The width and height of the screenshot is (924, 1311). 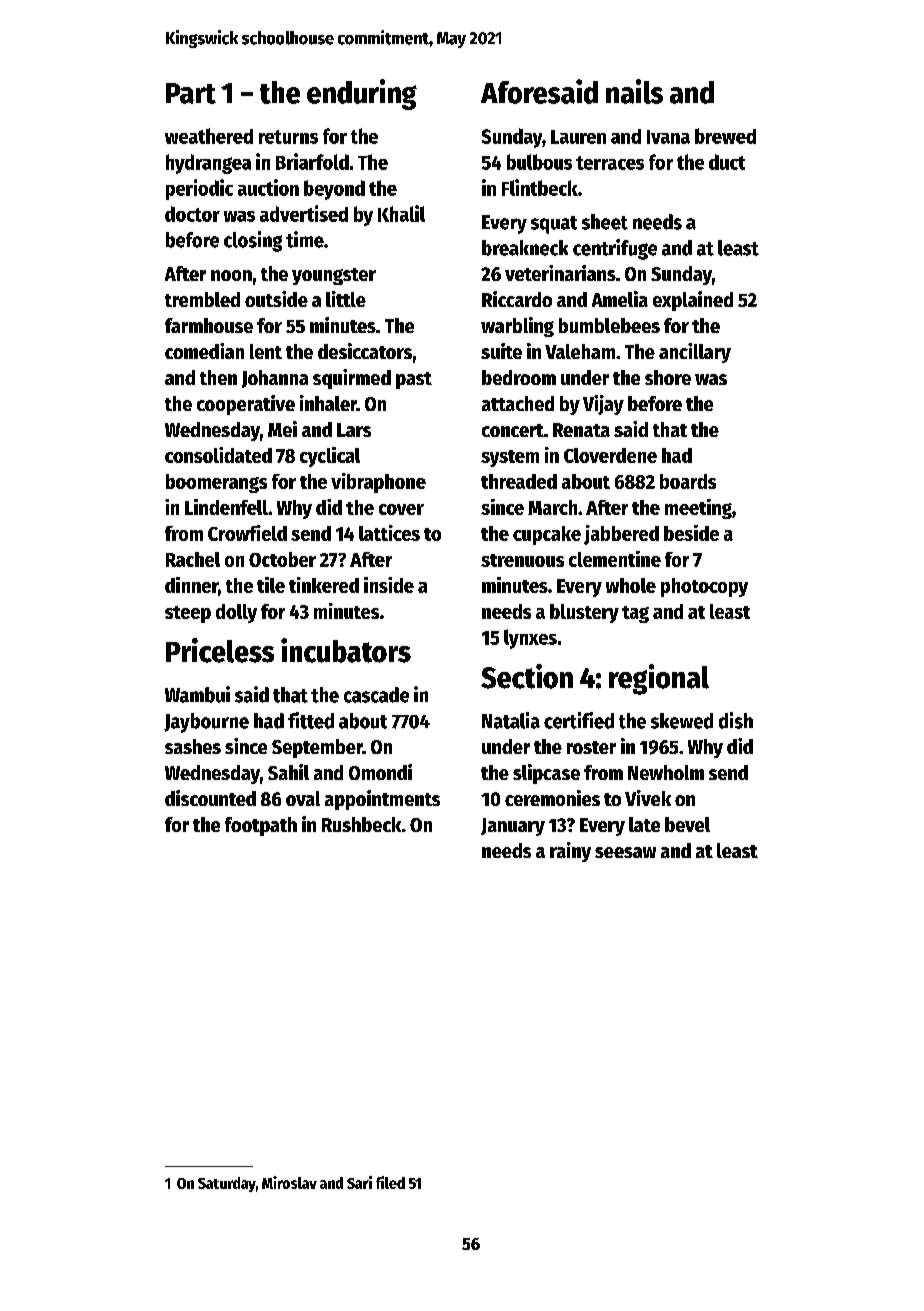 I want to click on September, so click(x=317, y=748).
